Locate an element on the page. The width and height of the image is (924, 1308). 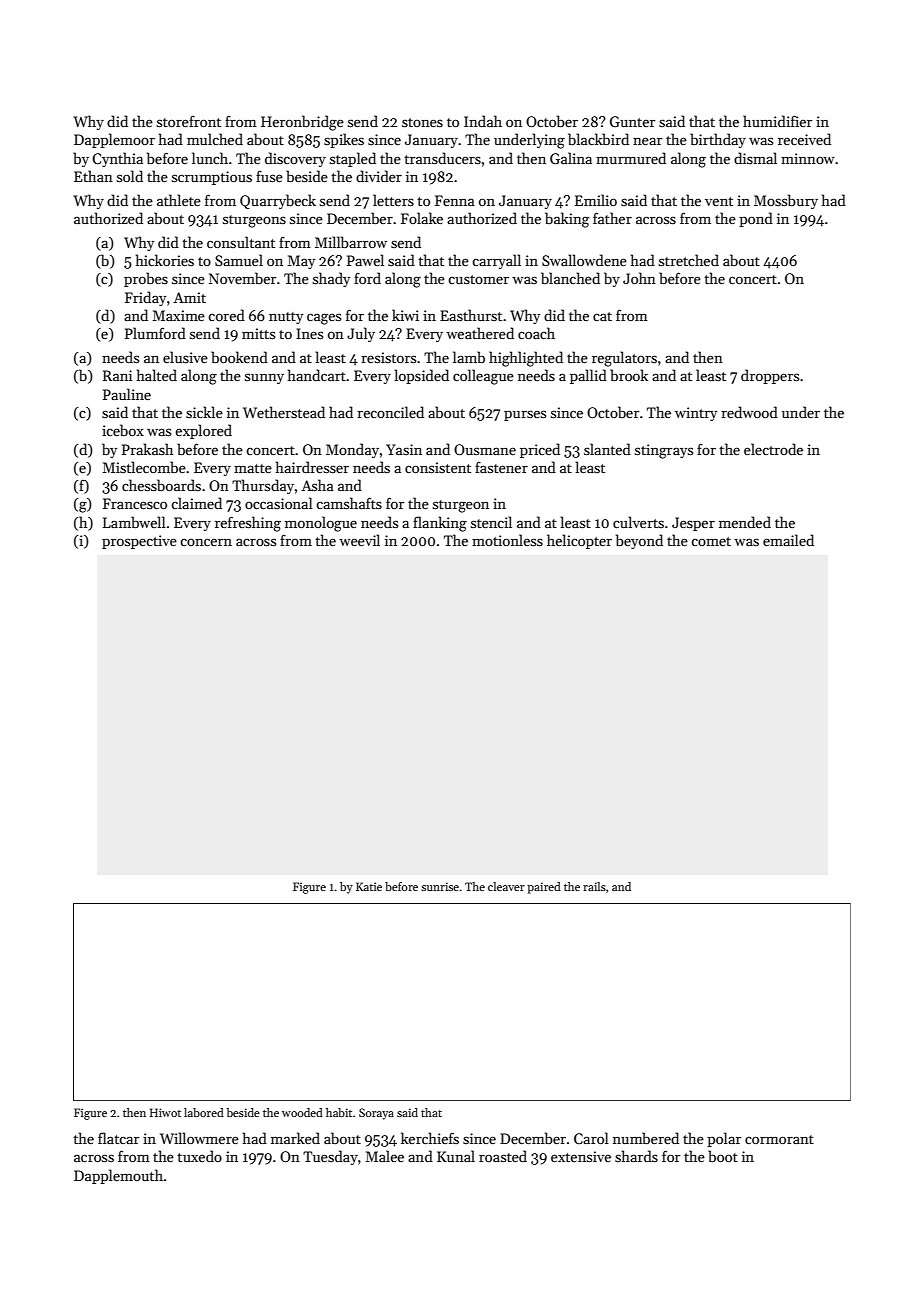
prospective is located at coordinates (139, 542).
